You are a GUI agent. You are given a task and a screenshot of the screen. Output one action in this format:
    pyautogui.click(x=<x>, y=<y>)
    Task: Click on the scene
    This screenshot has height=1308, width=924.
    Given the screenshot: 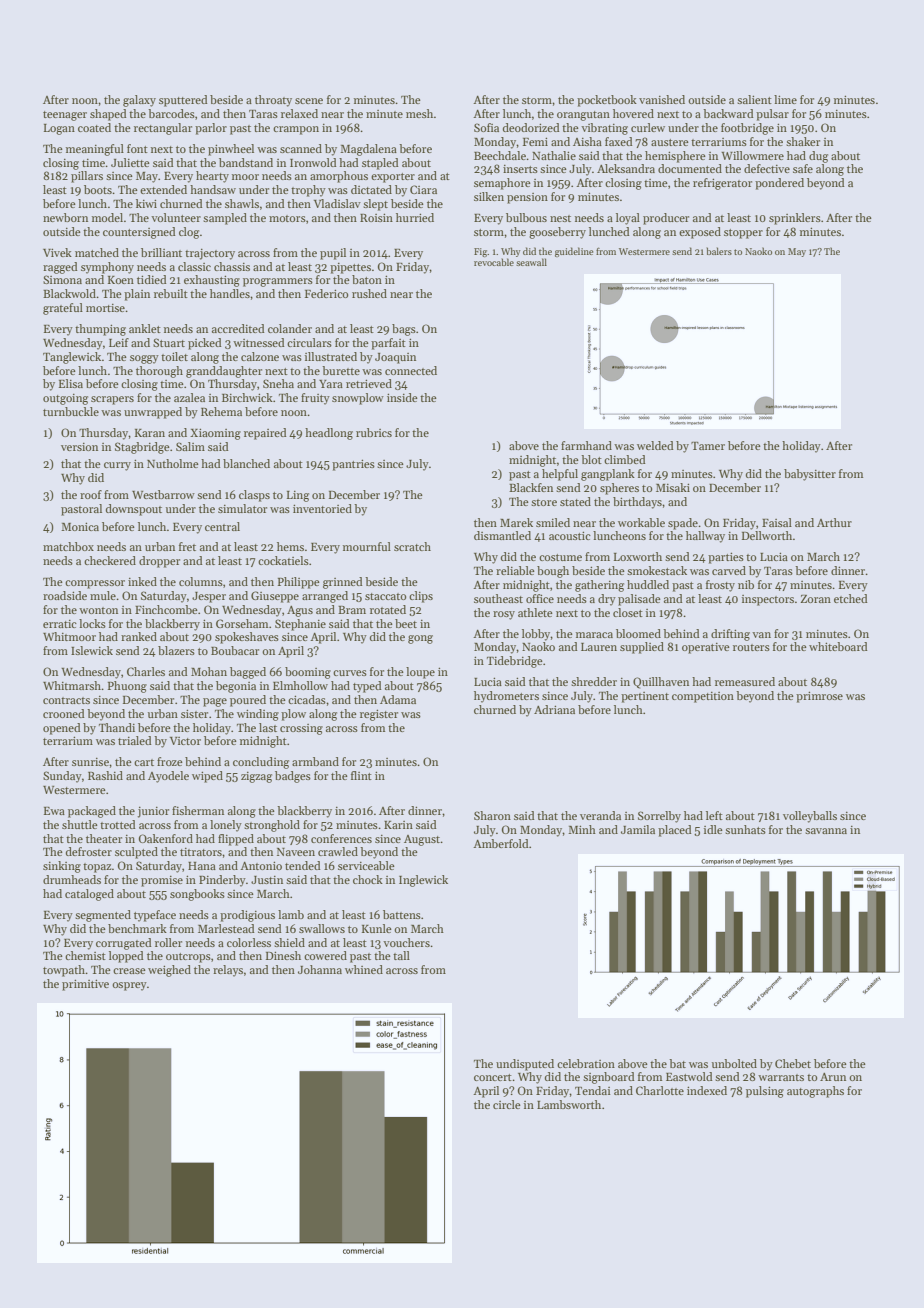 What is the action you would take?
    pyautogui.click(x=309, y=101)
